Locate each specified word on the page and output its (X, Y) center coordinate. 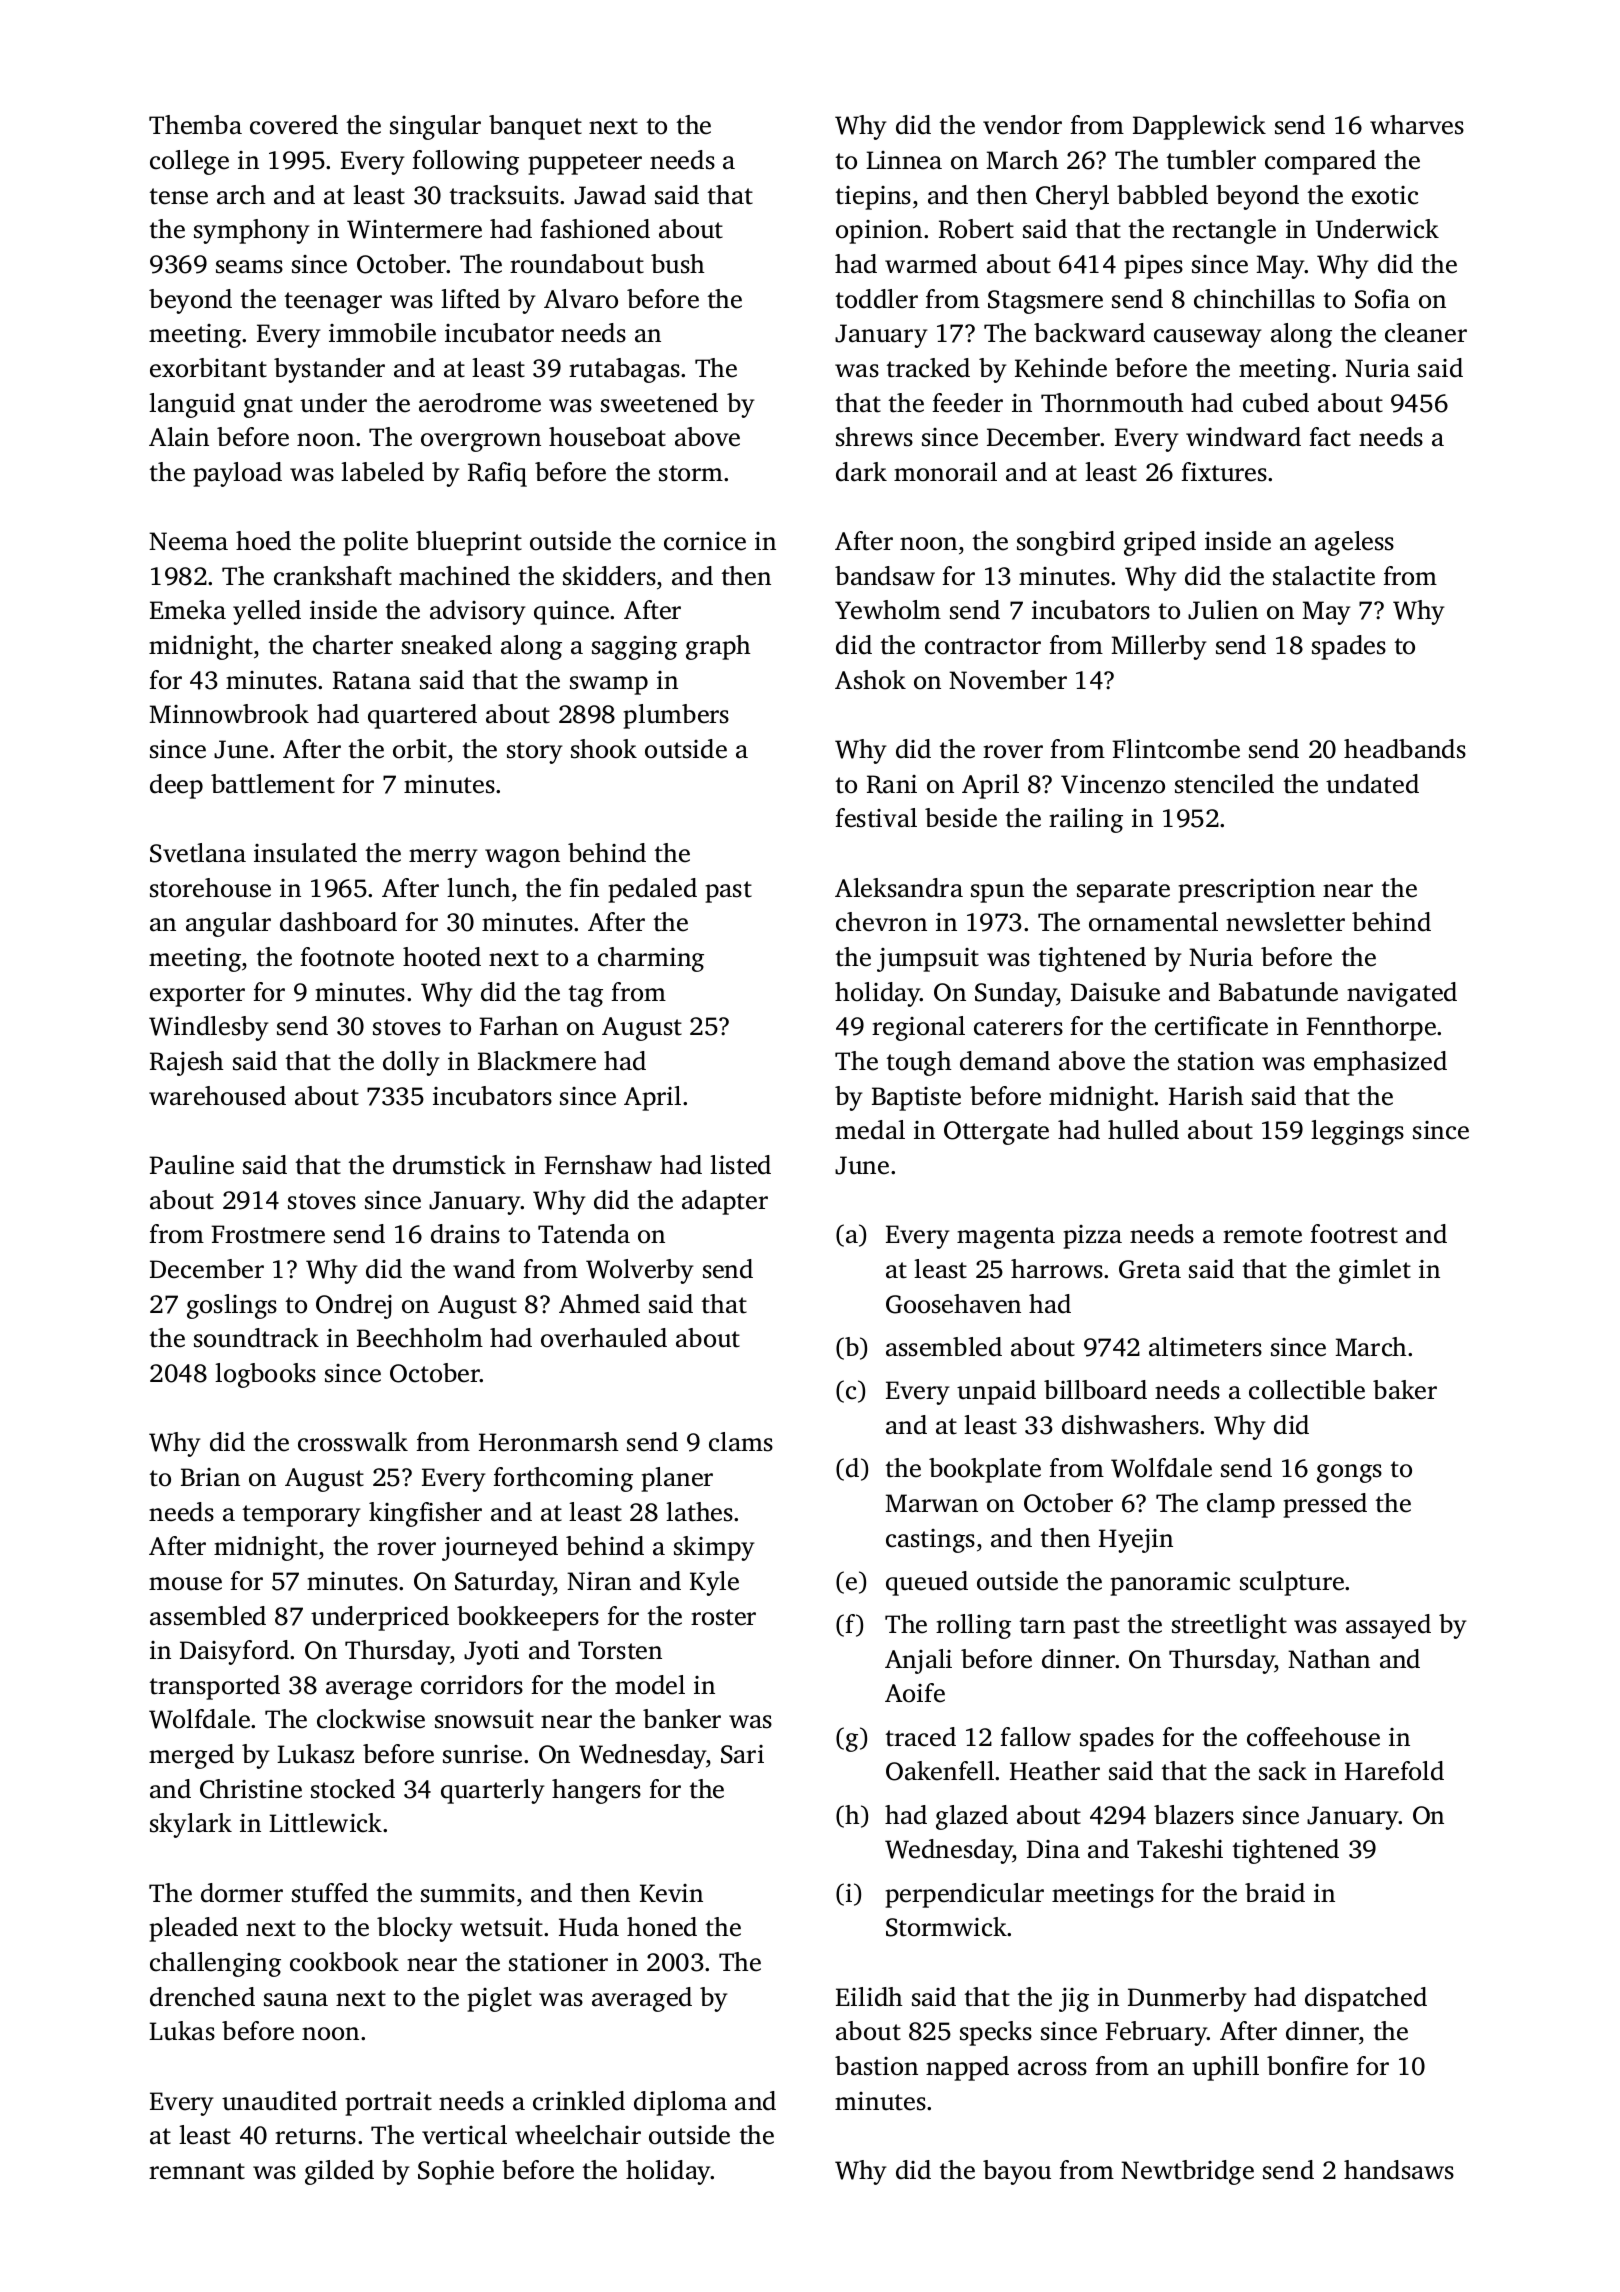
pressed (1325, 1505)
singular (435, 127)
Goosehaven (953, 1304)
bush (678, 264)
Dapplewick (1199, 127)
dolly (411, 1063)
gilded (339, 2172)
